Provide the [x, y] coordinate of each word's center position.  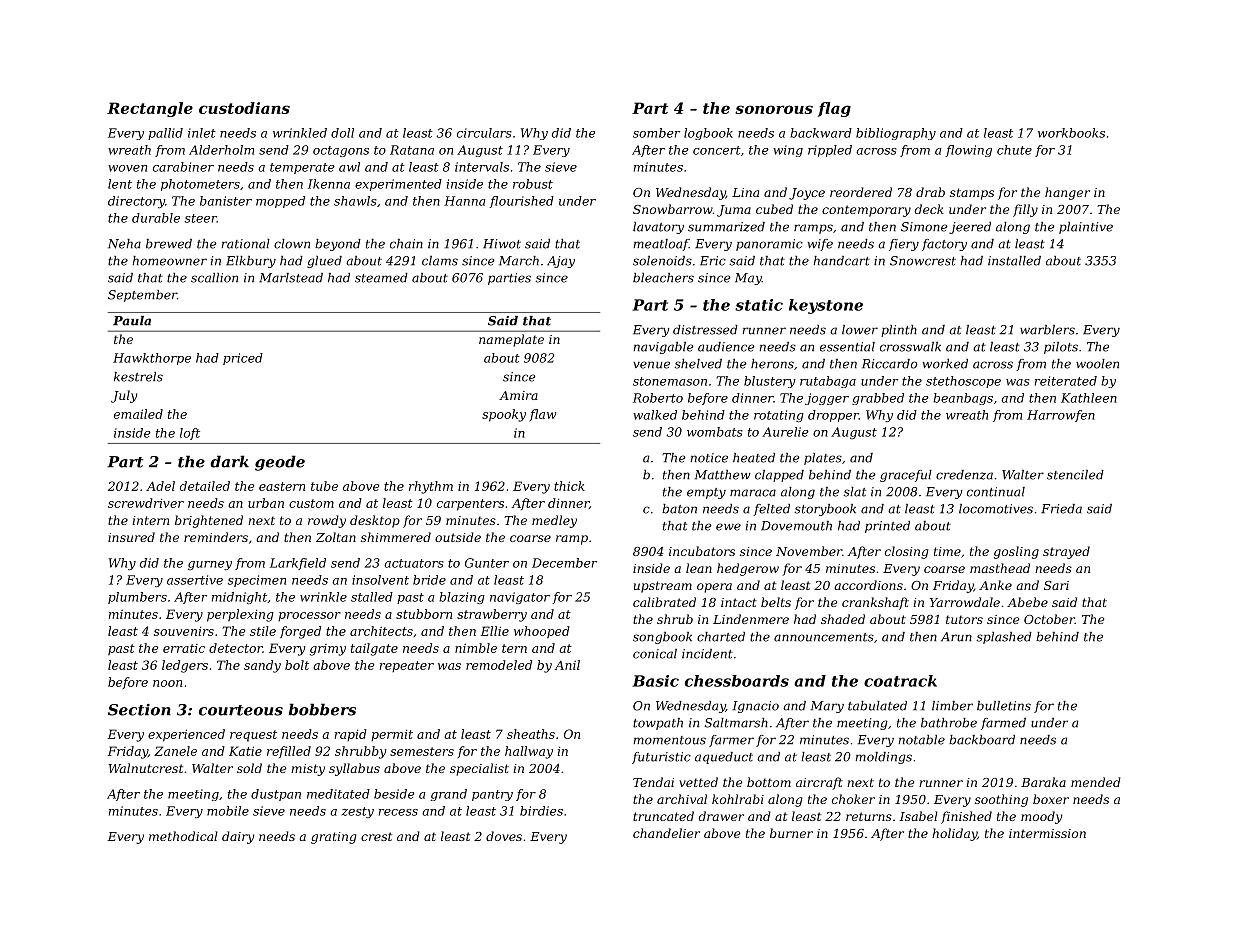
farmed [1003, 724]
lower [860, 330]
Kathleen [1089, 398]
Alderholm [221, 150]
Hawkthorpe [152, 359]
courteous [241, 710]
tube [324, 486]
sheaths [531, 734]
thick [569, 486]
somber [656, 133]
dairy [238, 837]
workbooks [1071, 133]
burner [791, 833]
